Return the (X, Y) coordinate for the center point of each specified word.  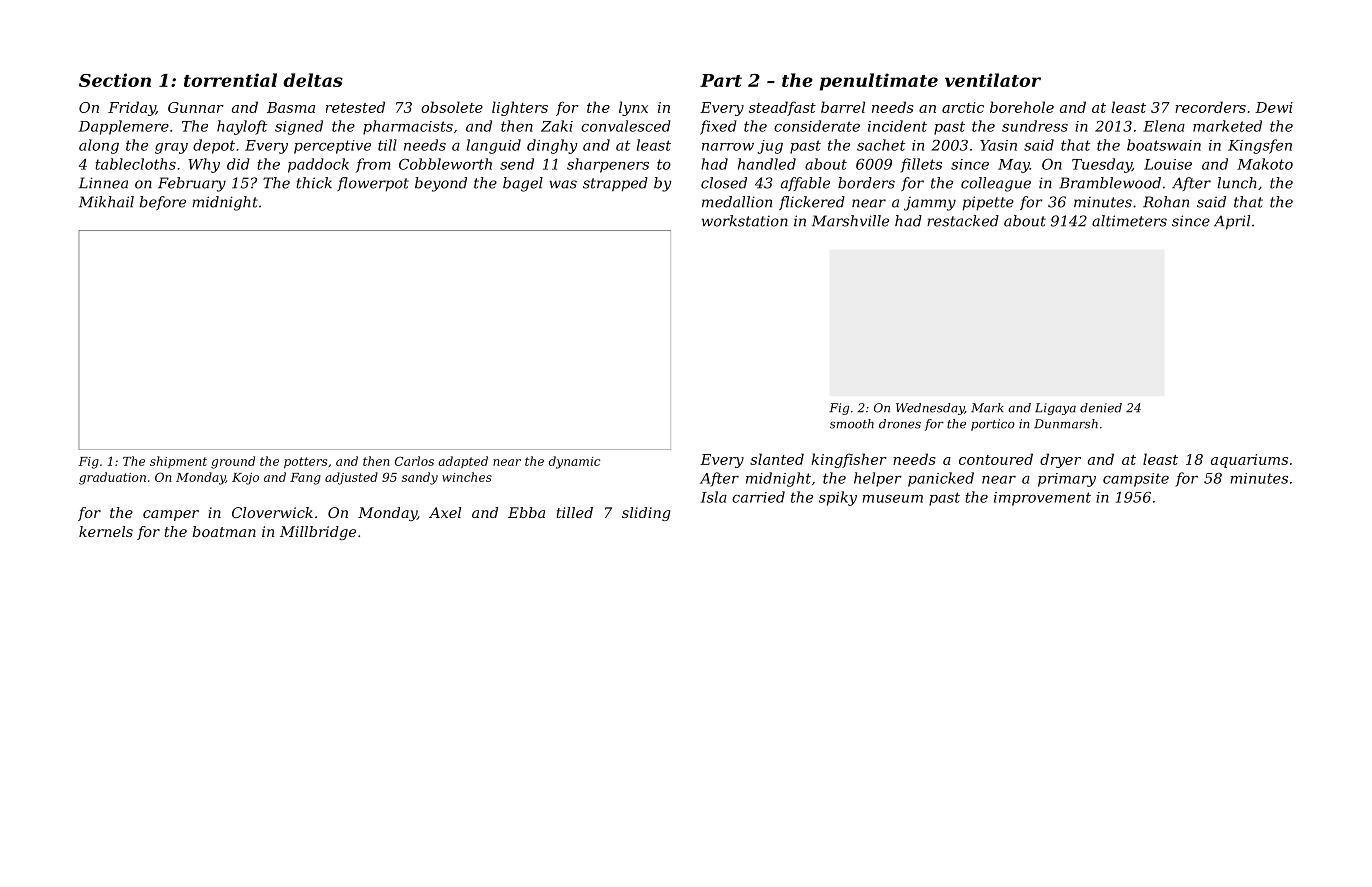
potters (305, 463)
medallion (737, 202)
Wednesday (930, 409)
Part (721, 80)
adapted (463, 462)
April (1232, 222)
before (163, 203)
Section (115, 80)
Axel (445, 512)
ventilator (993, 80)
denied (1101, 408)
